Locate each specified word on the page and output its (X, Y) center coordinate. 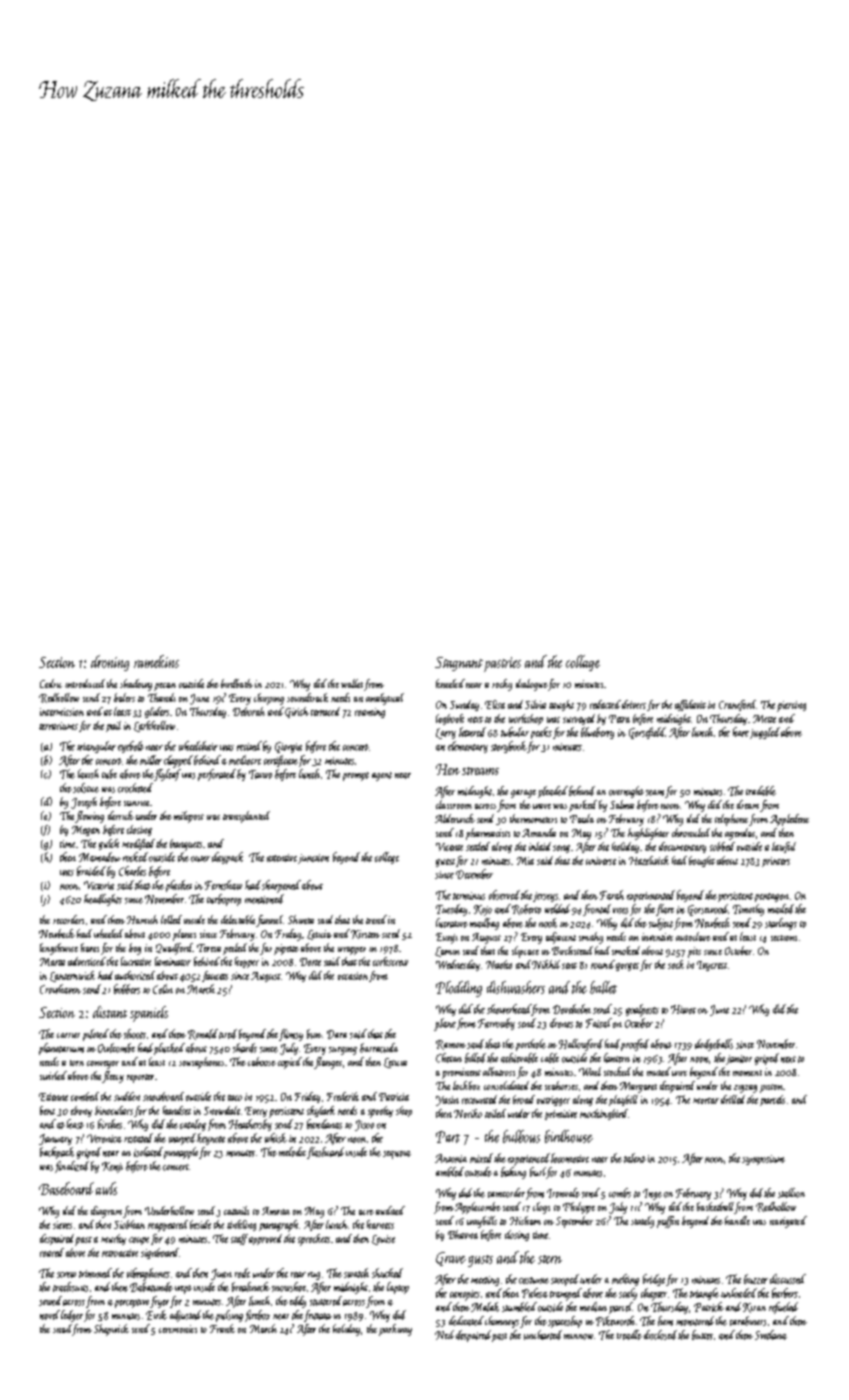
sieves (62, 1225)
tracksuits (70, 1287)
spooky (380, 1112)
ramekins (156, 661)
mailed (781, 909)
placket (179, 886)
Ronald (203, 1034)
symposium (763, 1160)
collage (583, 663)
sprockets (314, 1240)
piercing (791, 706)
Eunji (447, 938)
